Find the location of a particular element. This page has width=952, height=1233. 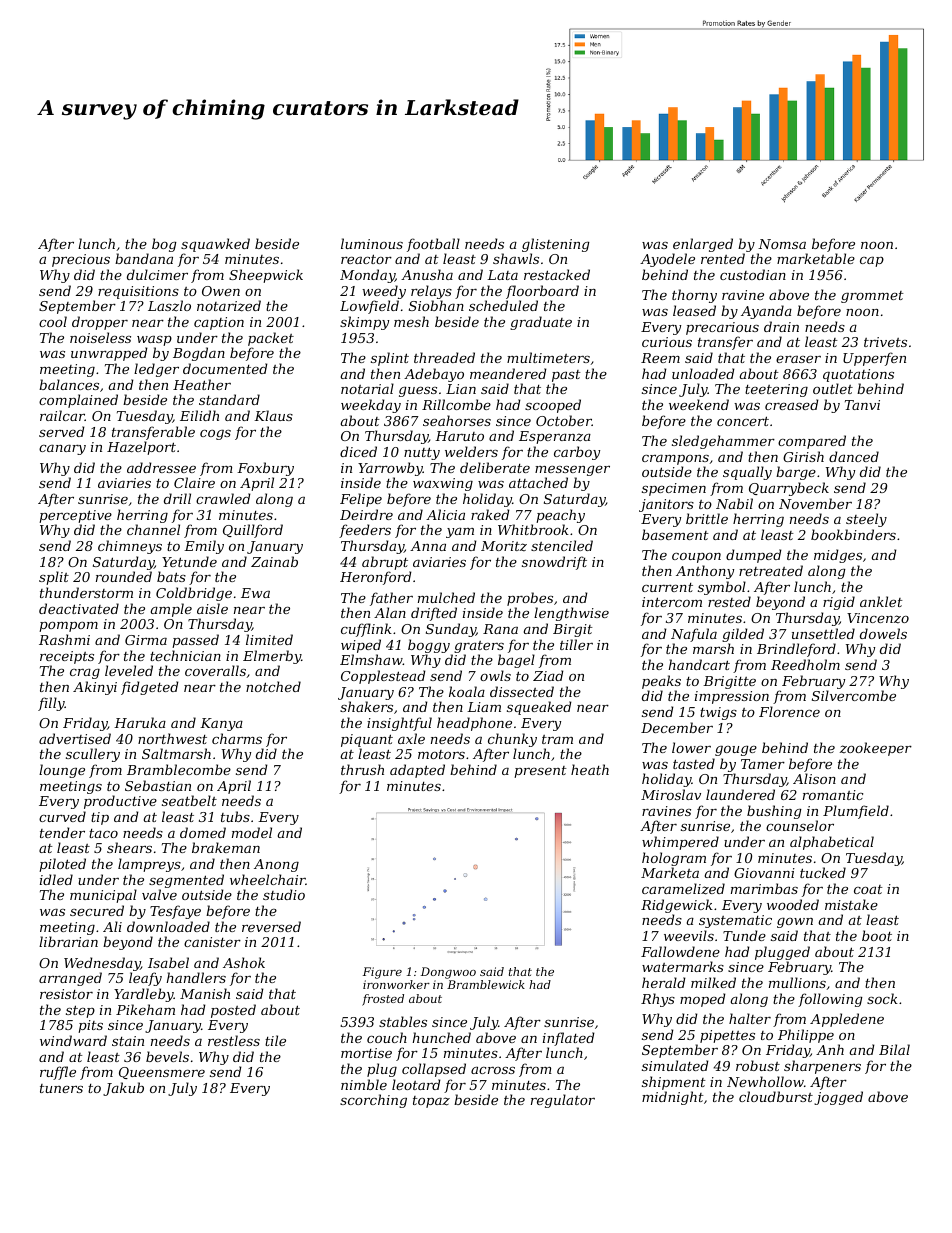

posted is located at coordinates (233, 1011).
